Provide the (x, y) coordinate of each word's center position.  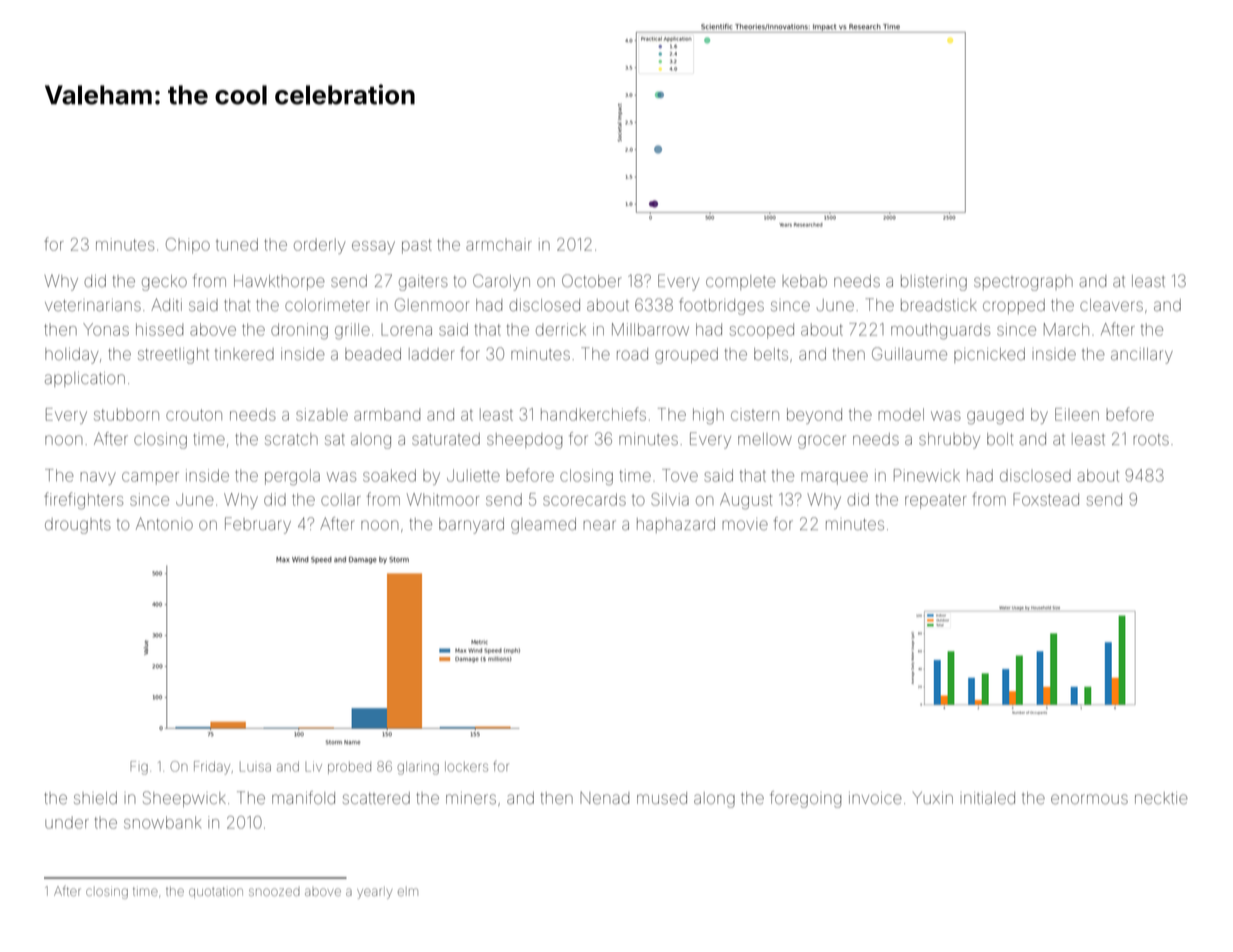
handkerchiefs (593, 414)
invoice (875, 798)
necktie (1161, 798)
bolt (1000, 439)
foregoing (806, 799)
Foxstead (1046, 499)
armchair (499, 244)
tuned (237, 244)
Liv (313, 766)
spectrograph (1023, 283)
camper (150, 478)
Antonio (164, 523)
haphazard (676, 525)
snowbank (162, 822)
